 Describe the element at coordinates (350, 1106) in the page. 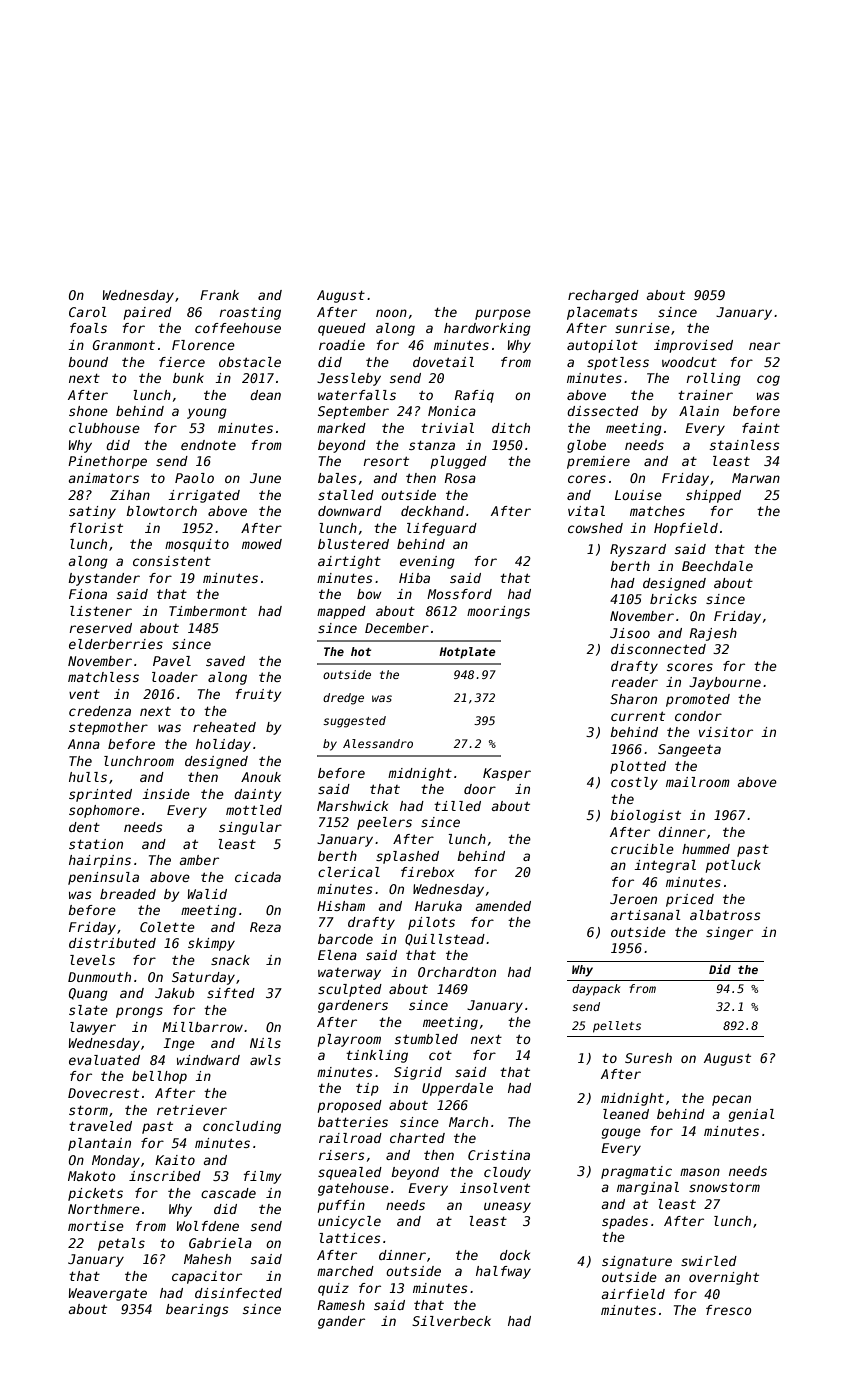

I see `proposed` at that location.
